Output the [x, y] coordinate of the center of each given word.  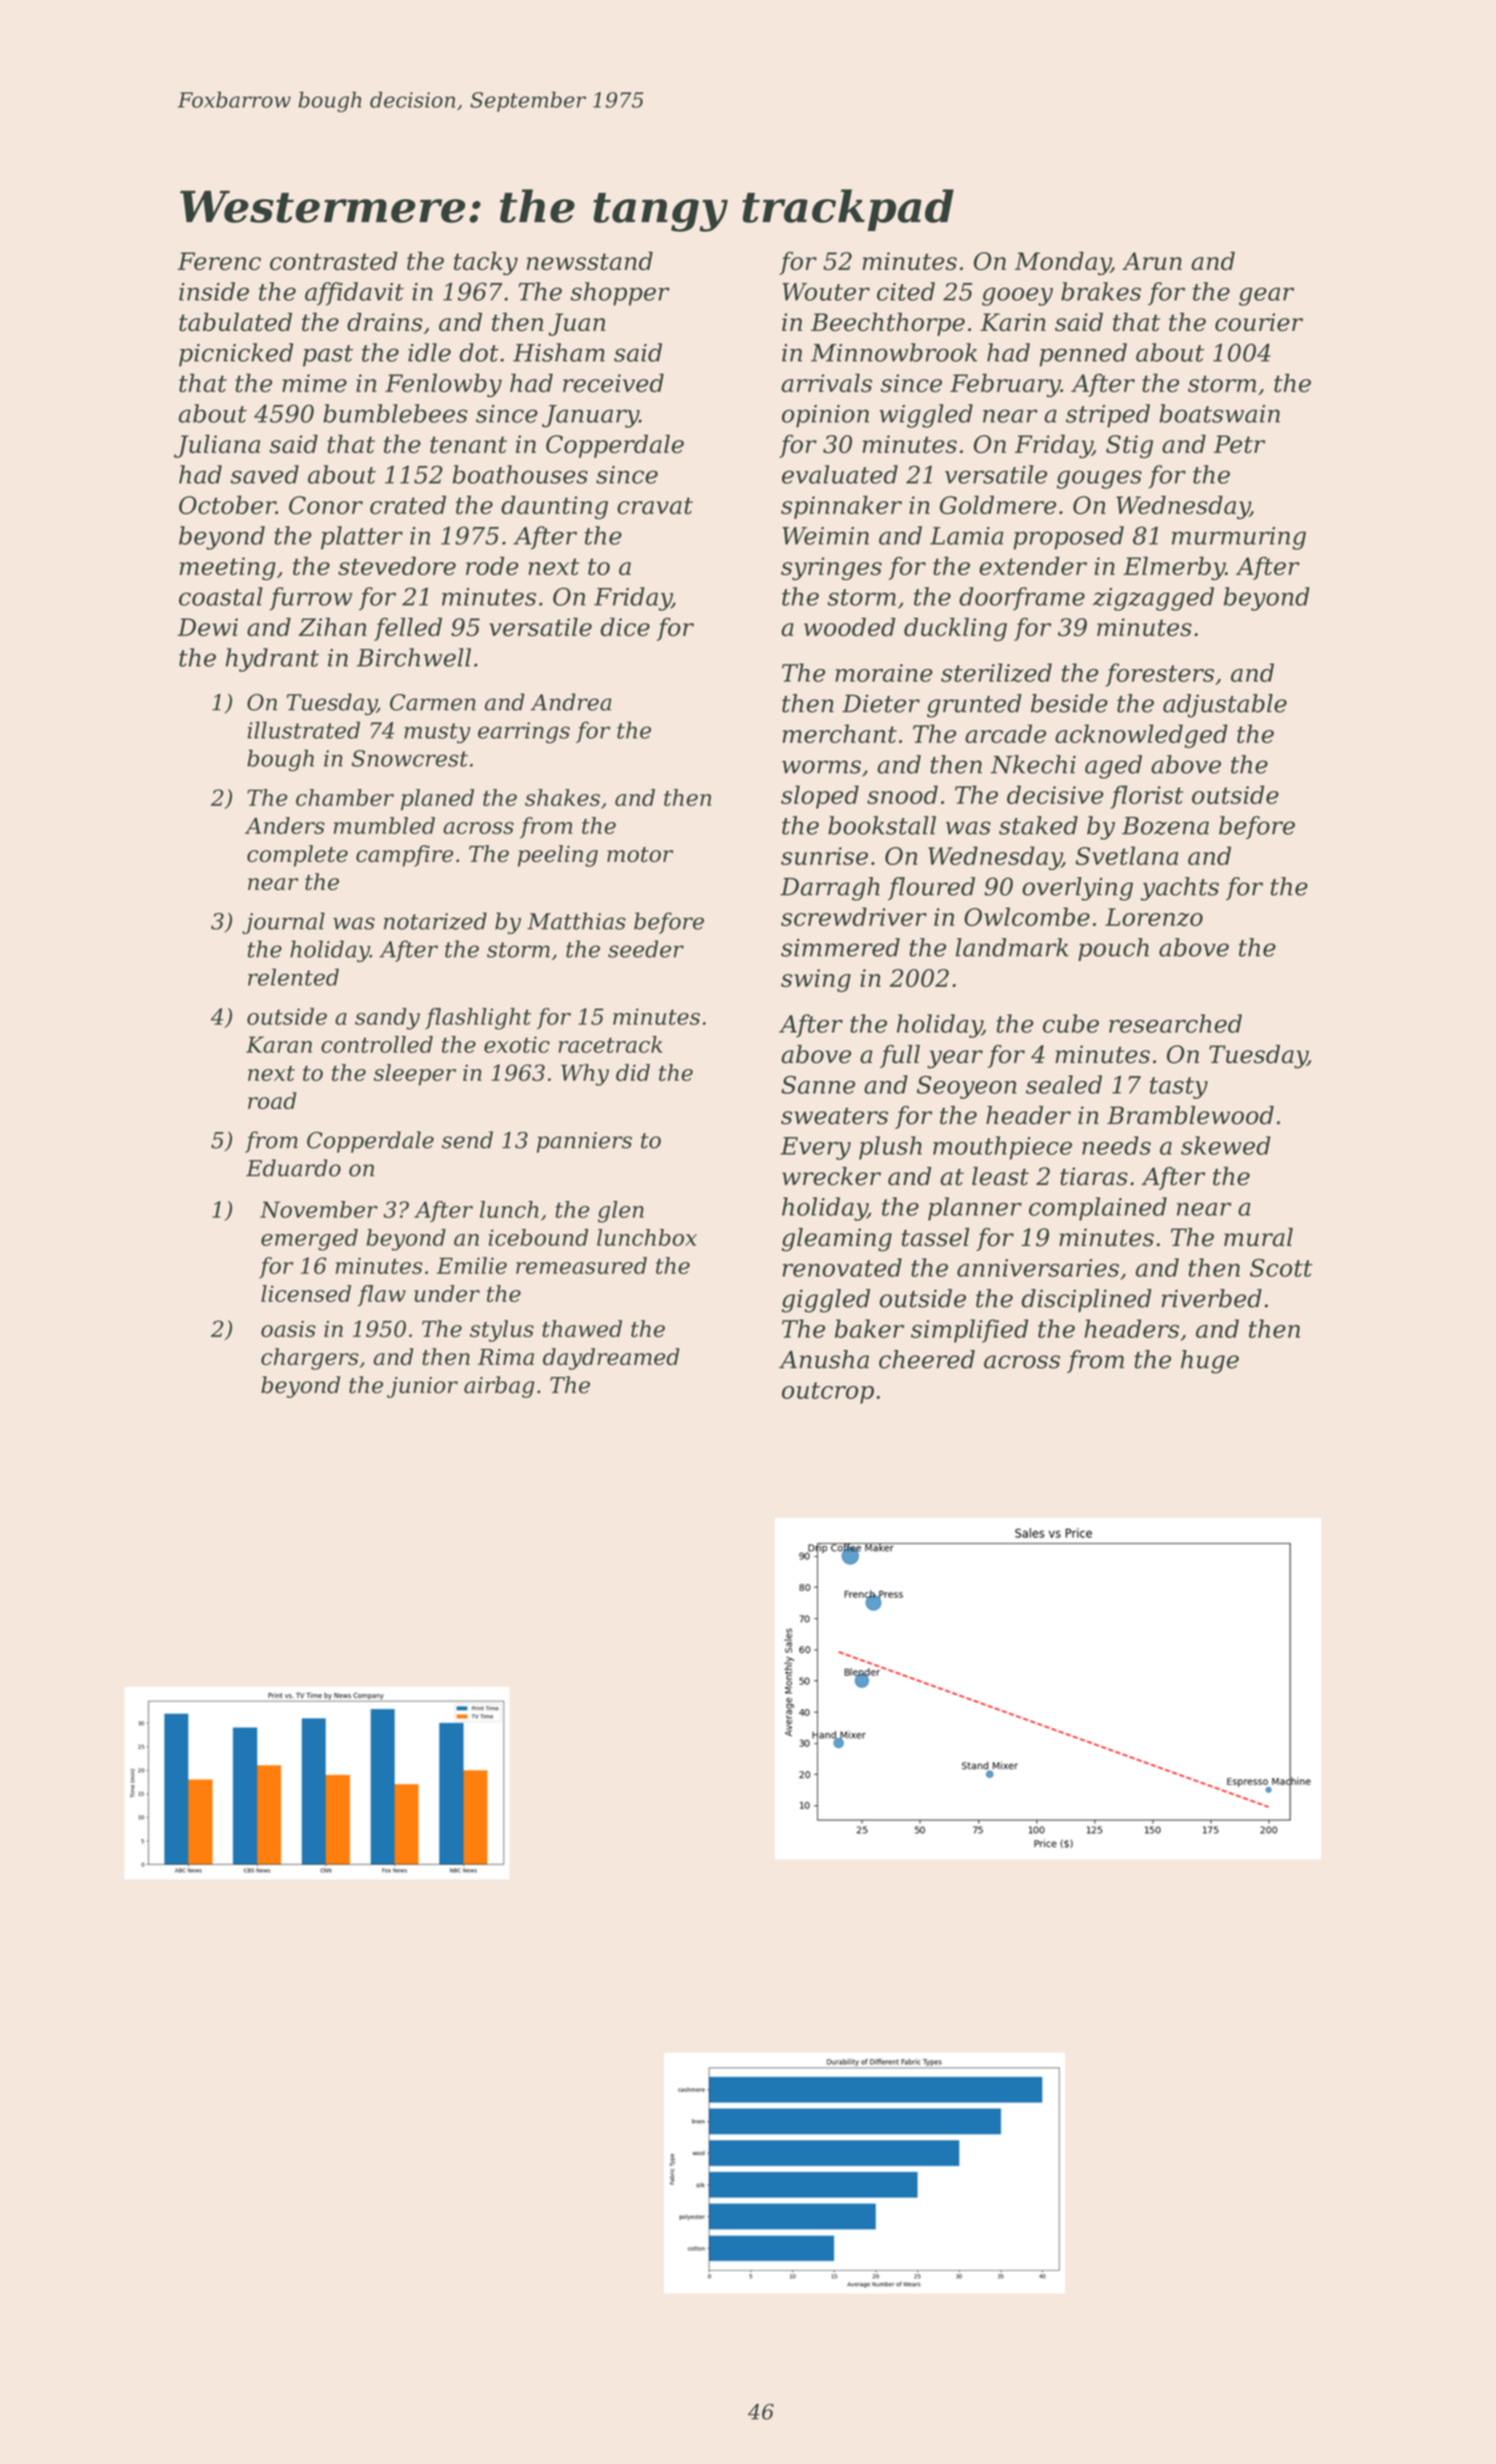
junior [422, 1387]
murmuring [1239, 538]
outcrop [828, 1393]
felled [408, 629]
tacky [486, 263]
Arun [1152, 261]
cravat [655, 506]
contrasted [334, 261]
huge [1210, 1362]
